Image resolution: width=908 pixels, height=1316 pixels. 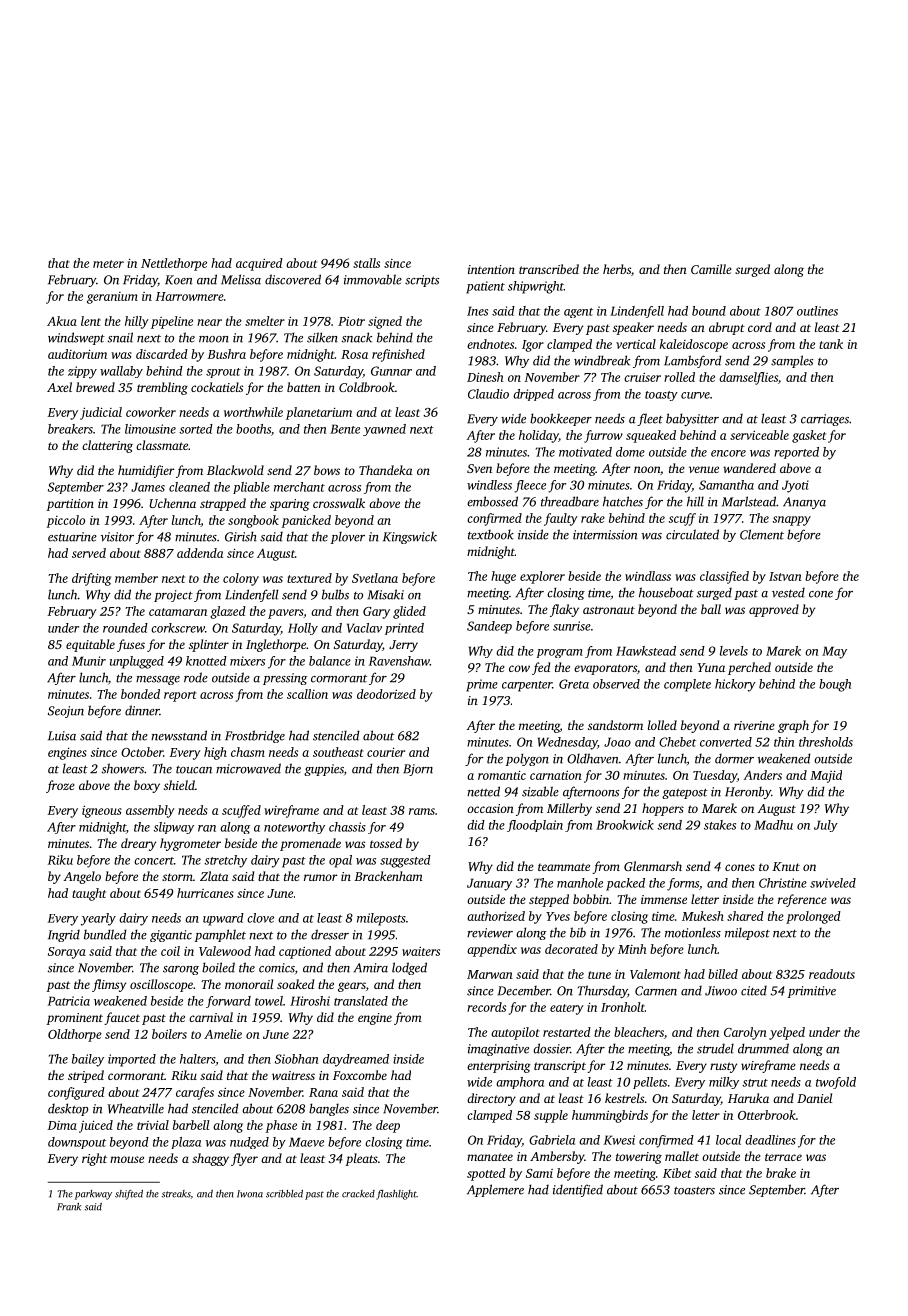 I want to click on near, so click(x=209, y=322).
